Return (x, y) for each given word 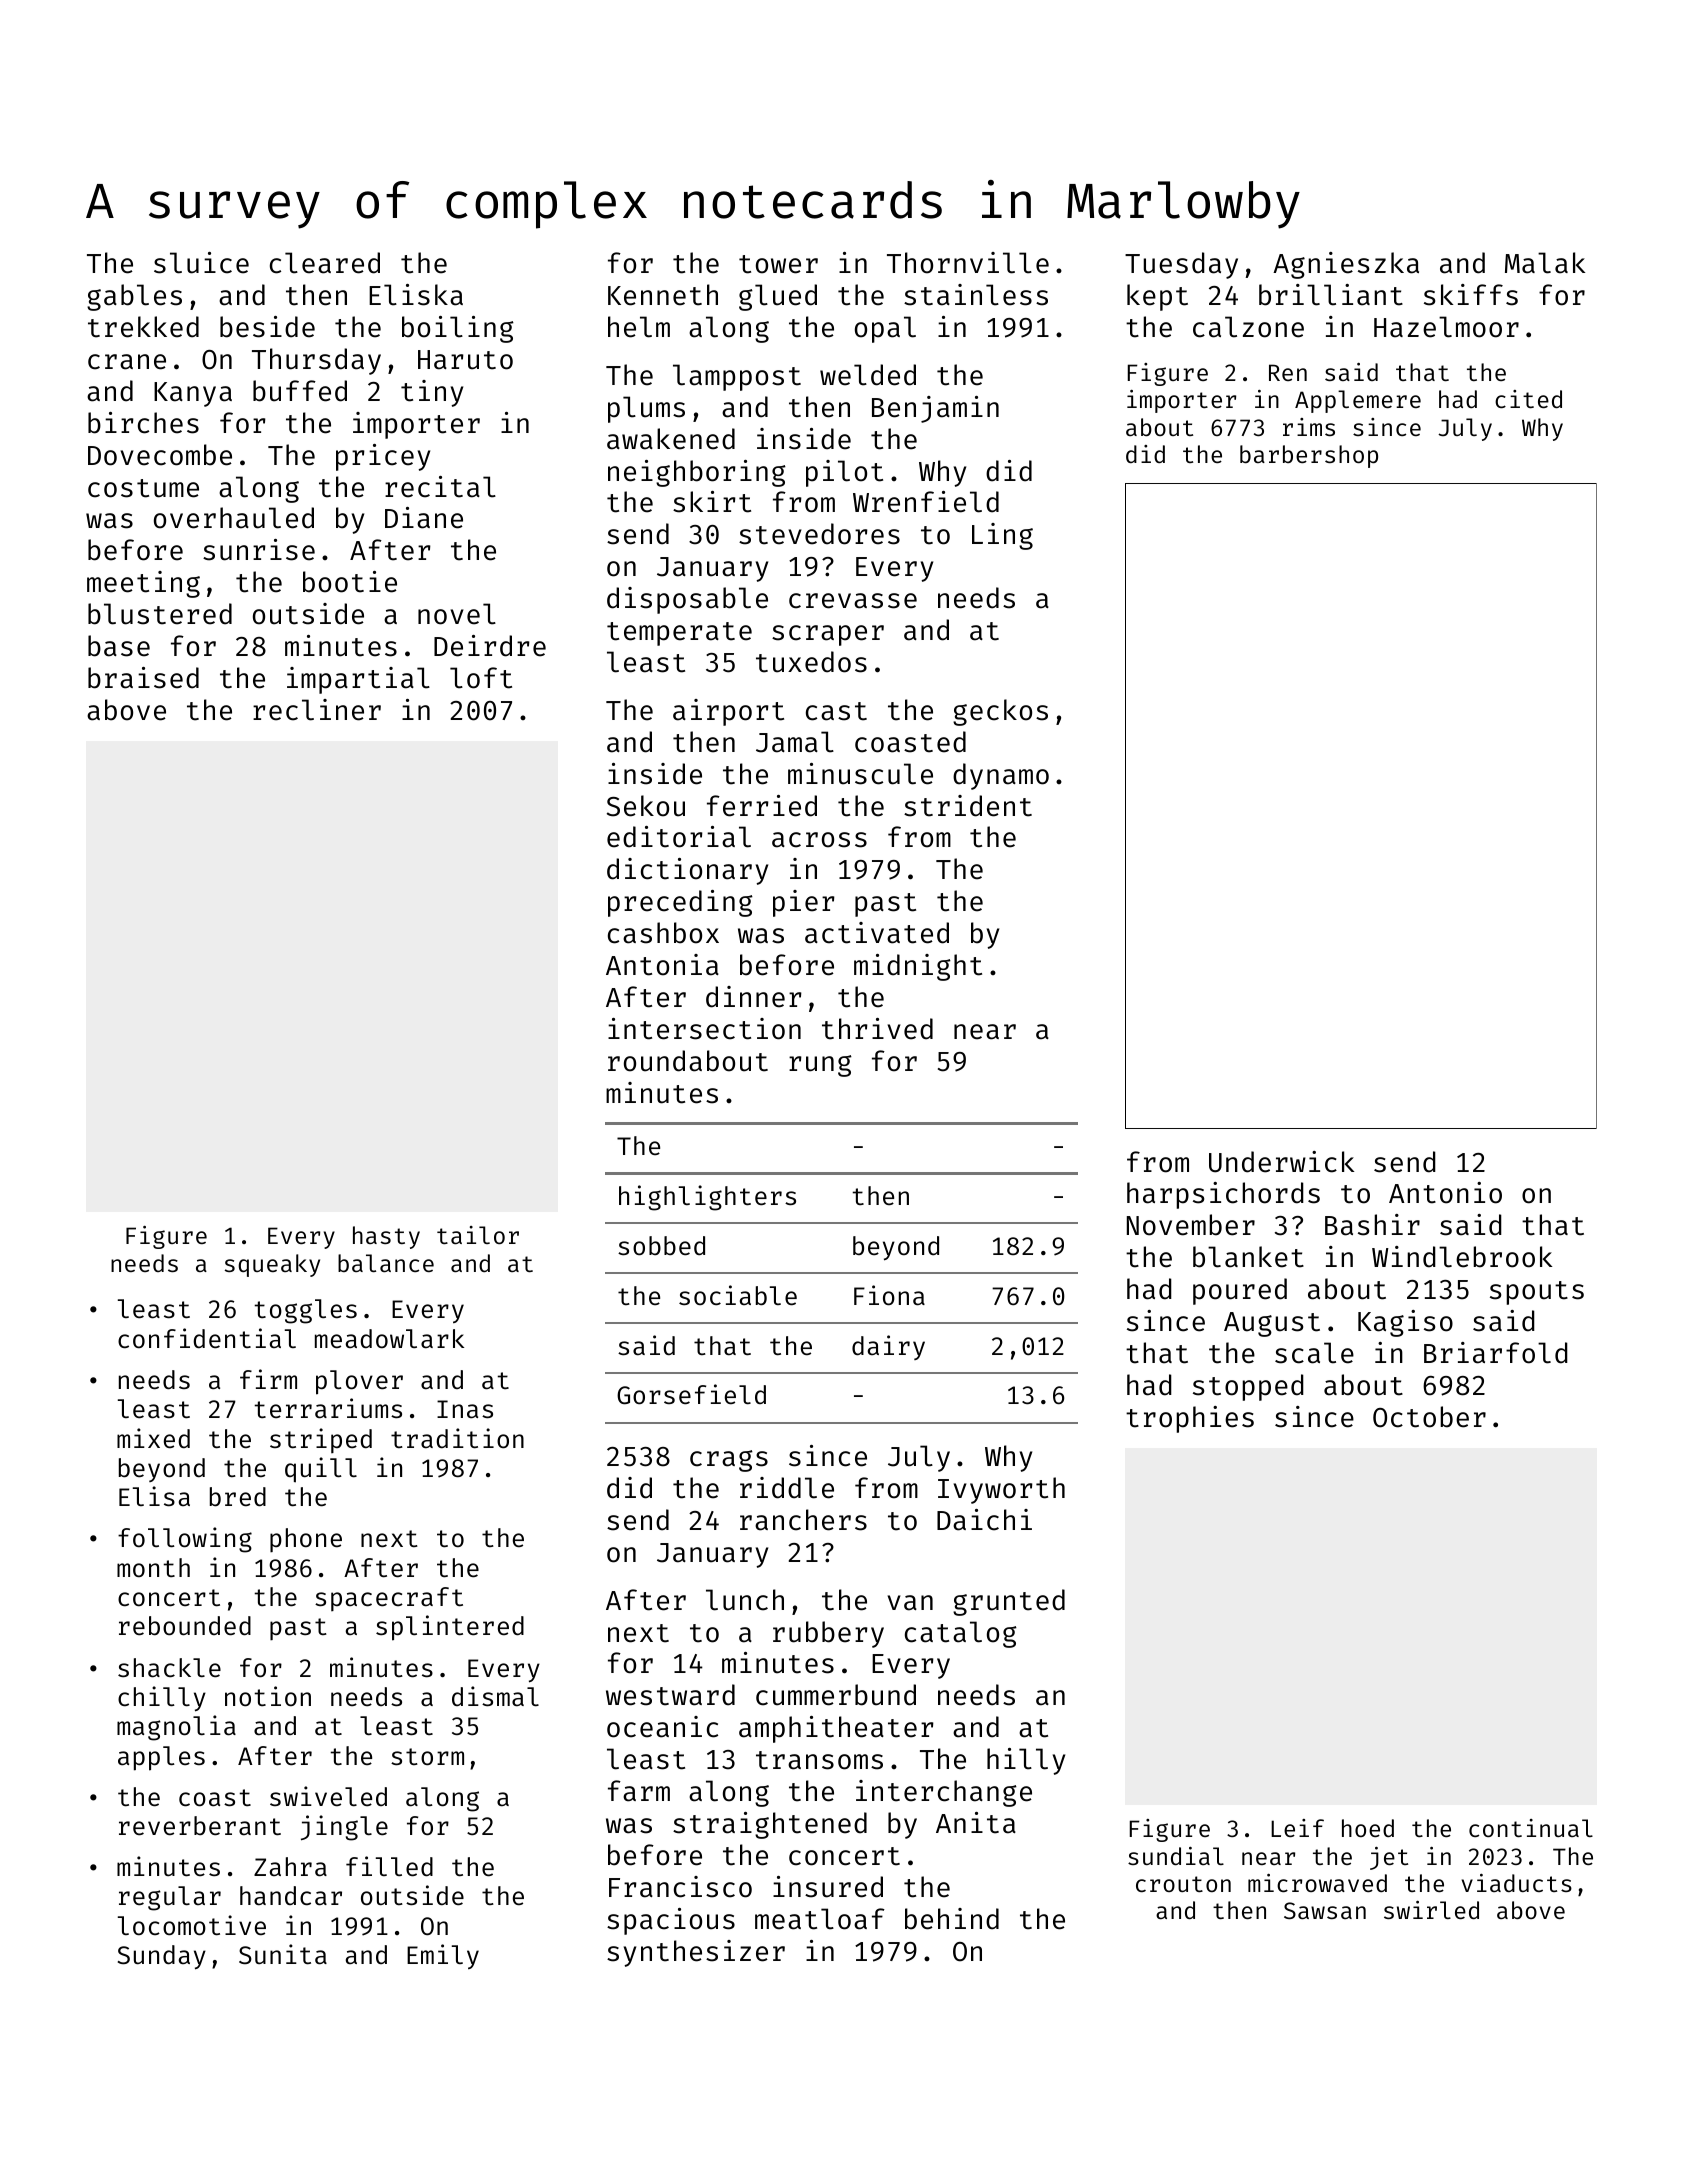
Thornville (968, 263)
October (1429, 1417)
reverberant (200, 1826)
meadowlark (389, 1339)
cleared (325, 263)
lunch (745, 1600)
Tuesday (1181, 265)
